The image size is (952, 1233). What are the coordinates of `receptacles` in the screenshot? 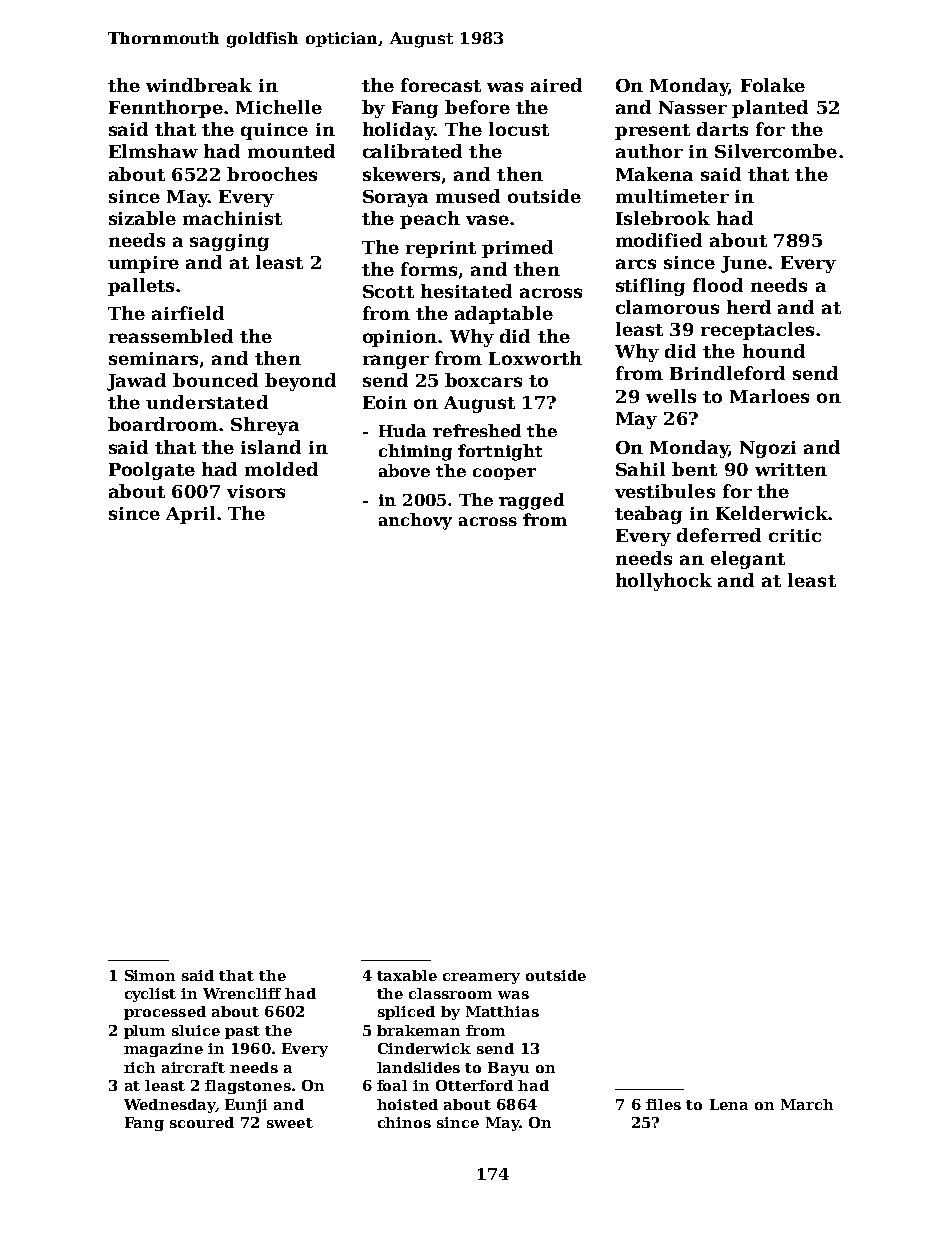 It's located at (757, 331).
